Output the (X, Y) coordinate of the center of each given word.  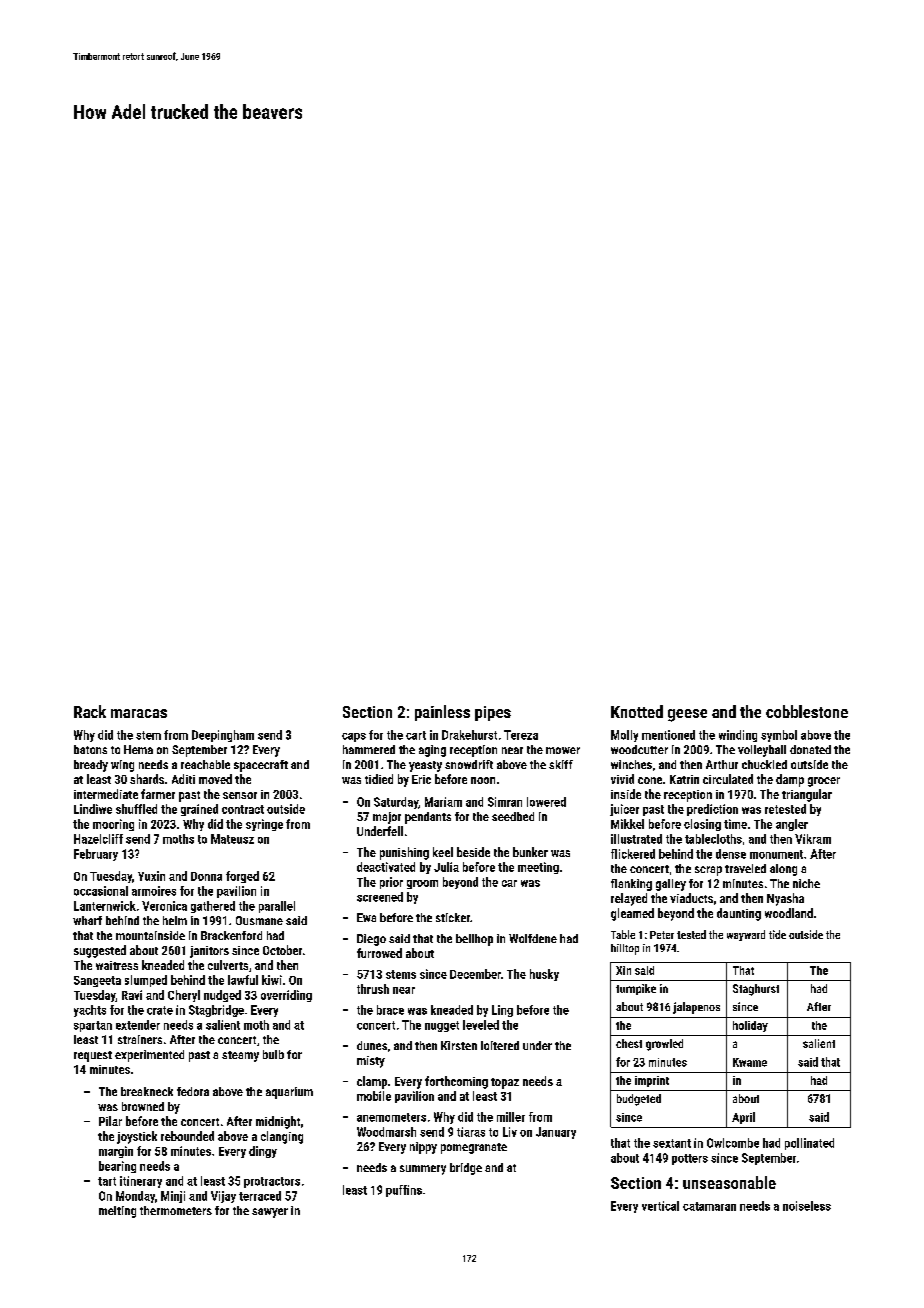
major (387, 818)
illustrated (636, 839)
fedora (193, 1091)
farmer (158, 794)
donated (810, 749)
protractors (272, 1182)
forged (242, 877)
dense (731, 854)
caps (354, 737)
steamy (240, 1056)
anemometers (391, 1117)
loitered (500, 1045)
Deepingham (223, 736)
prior (391, 883)
